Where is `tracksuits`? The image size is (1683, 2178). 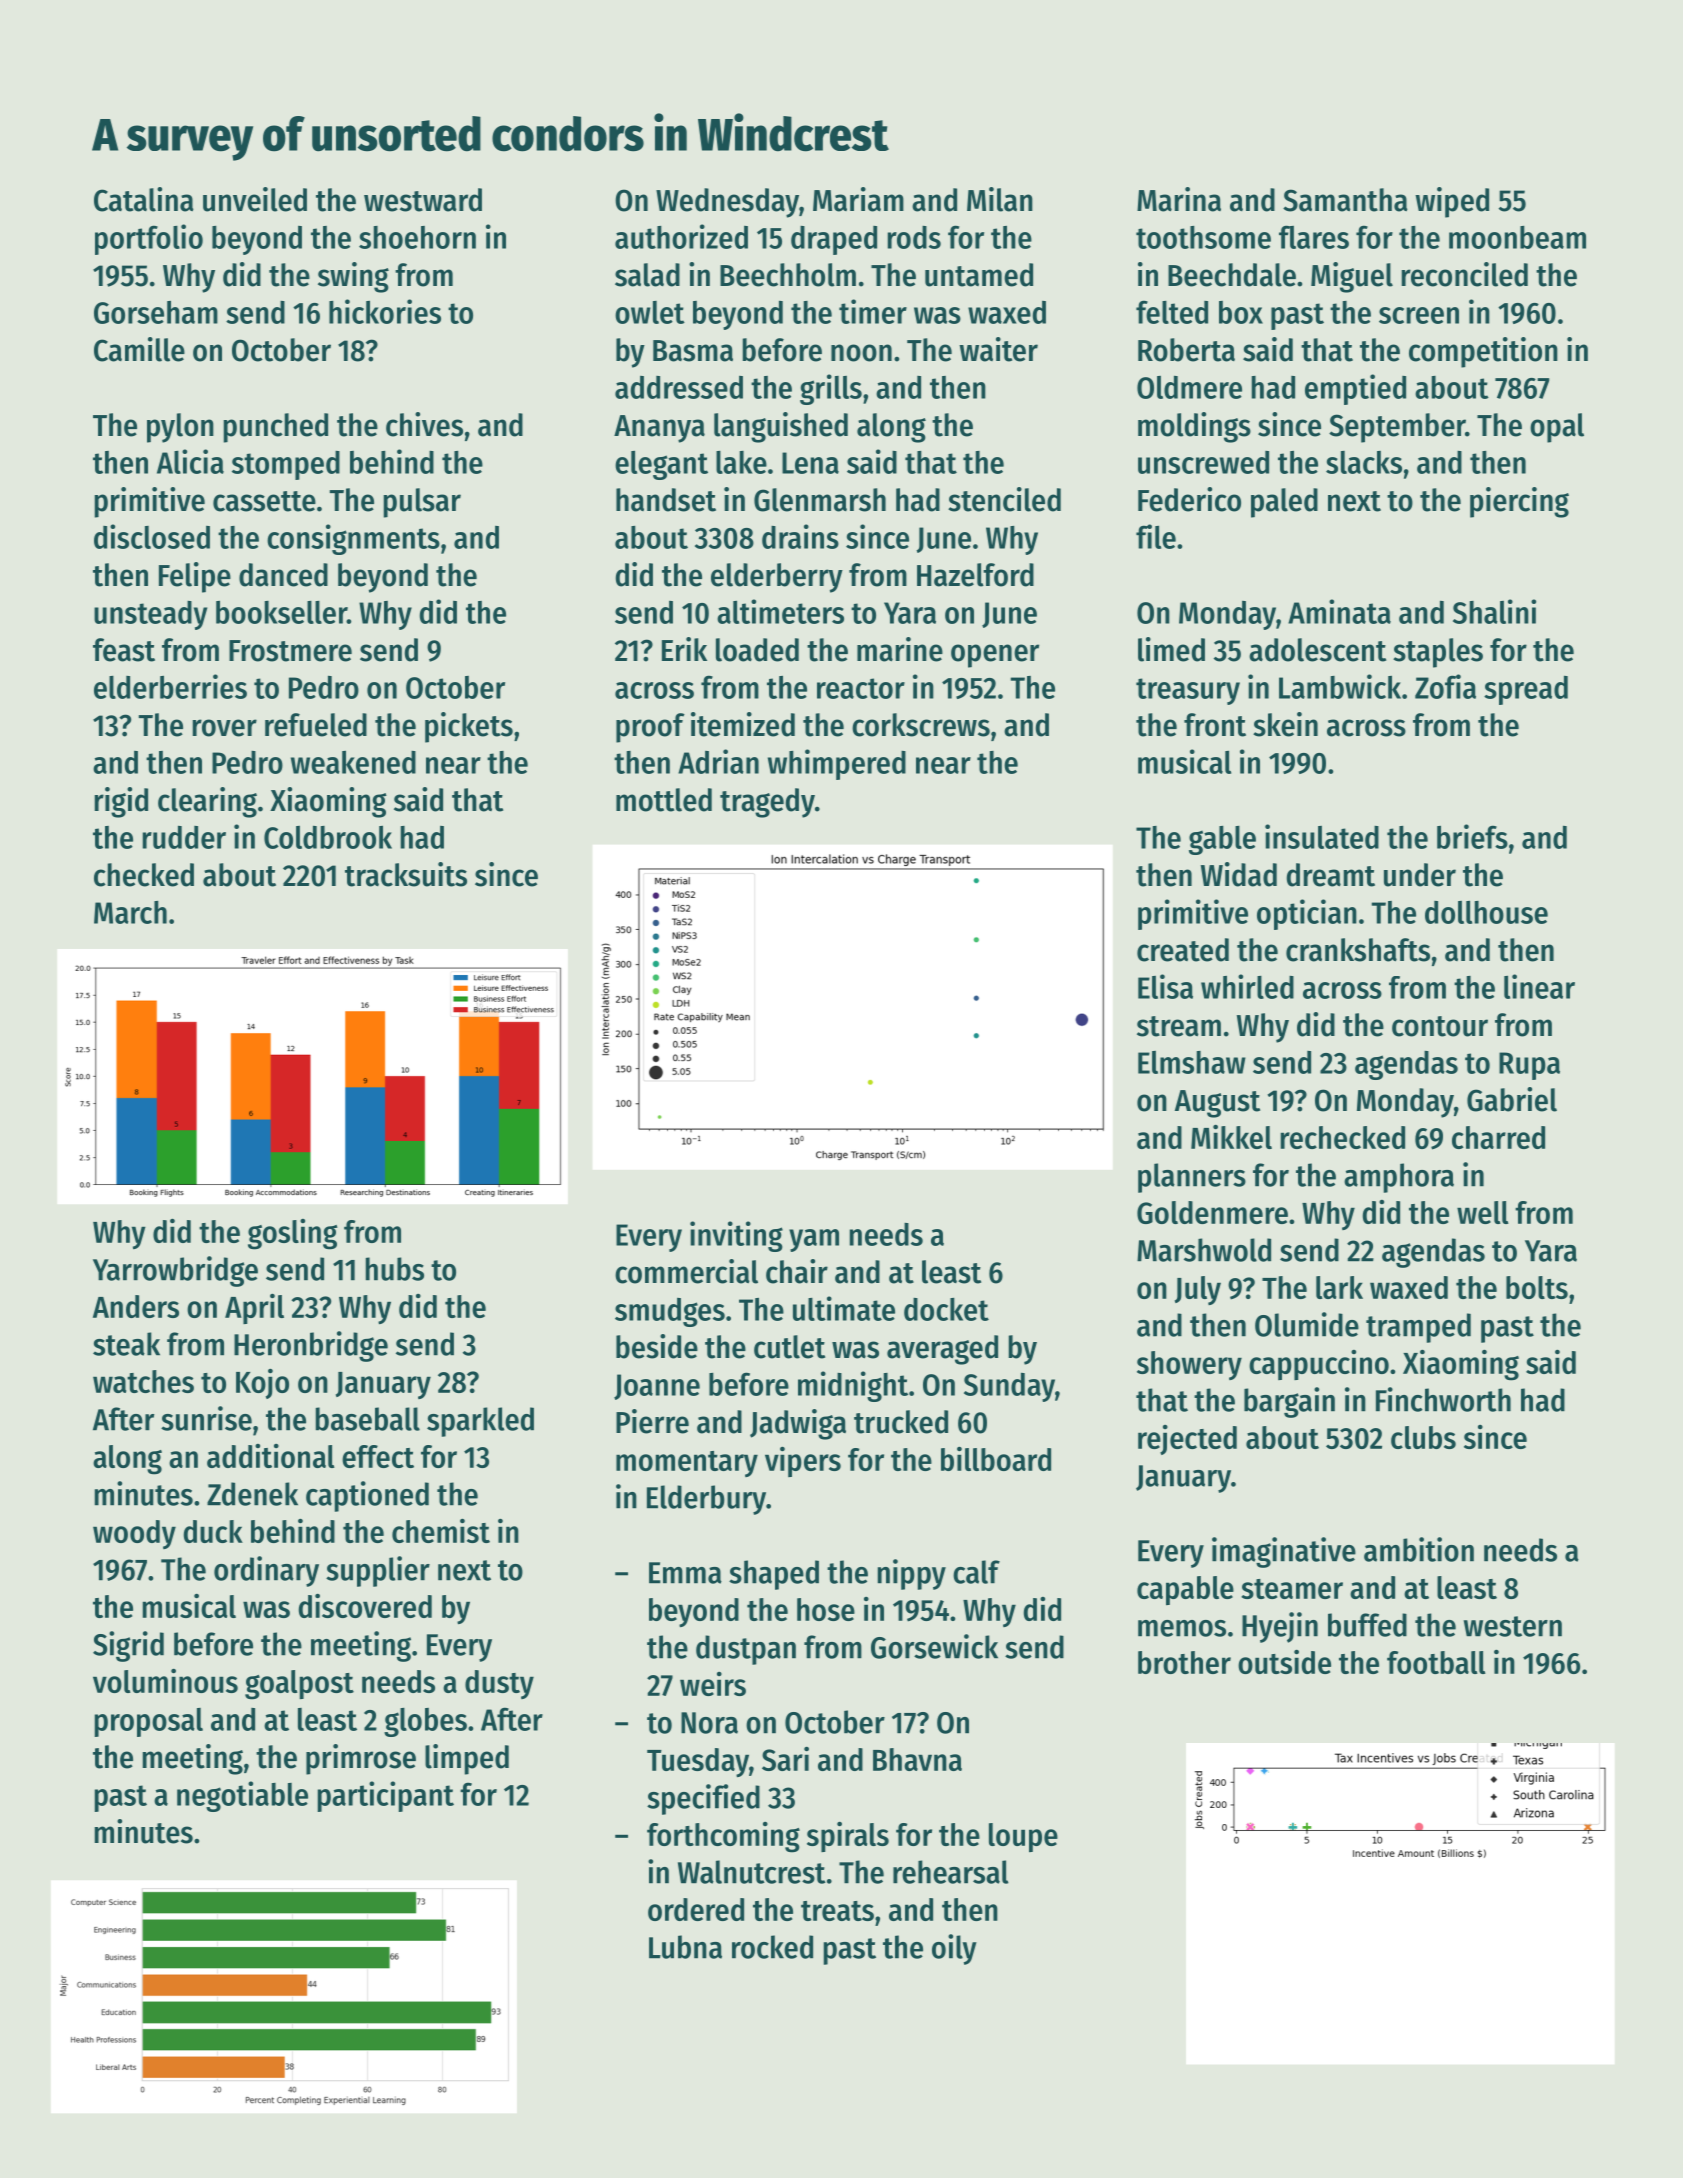
tracksuits is located at coordinates (406, 874).
